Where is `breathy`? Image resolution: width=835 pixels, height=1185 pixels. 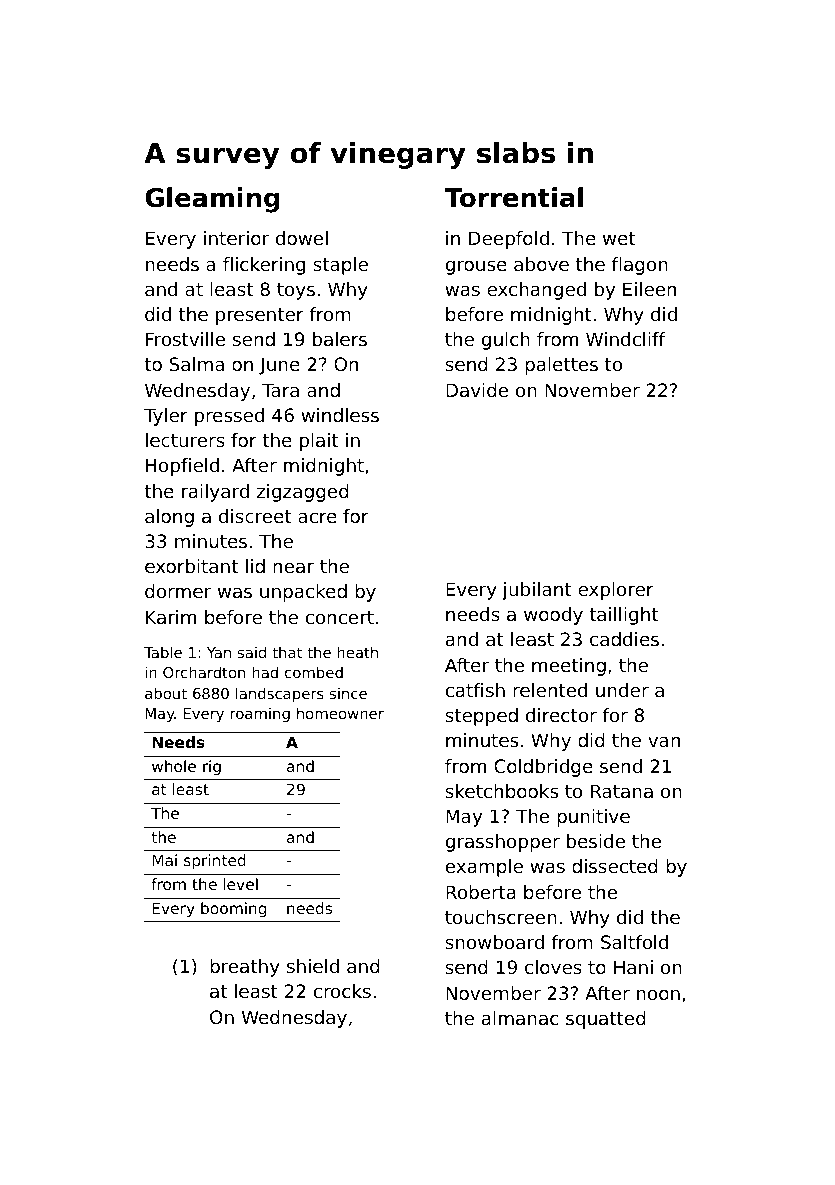
breathy is located at coordinates (245, 968).
